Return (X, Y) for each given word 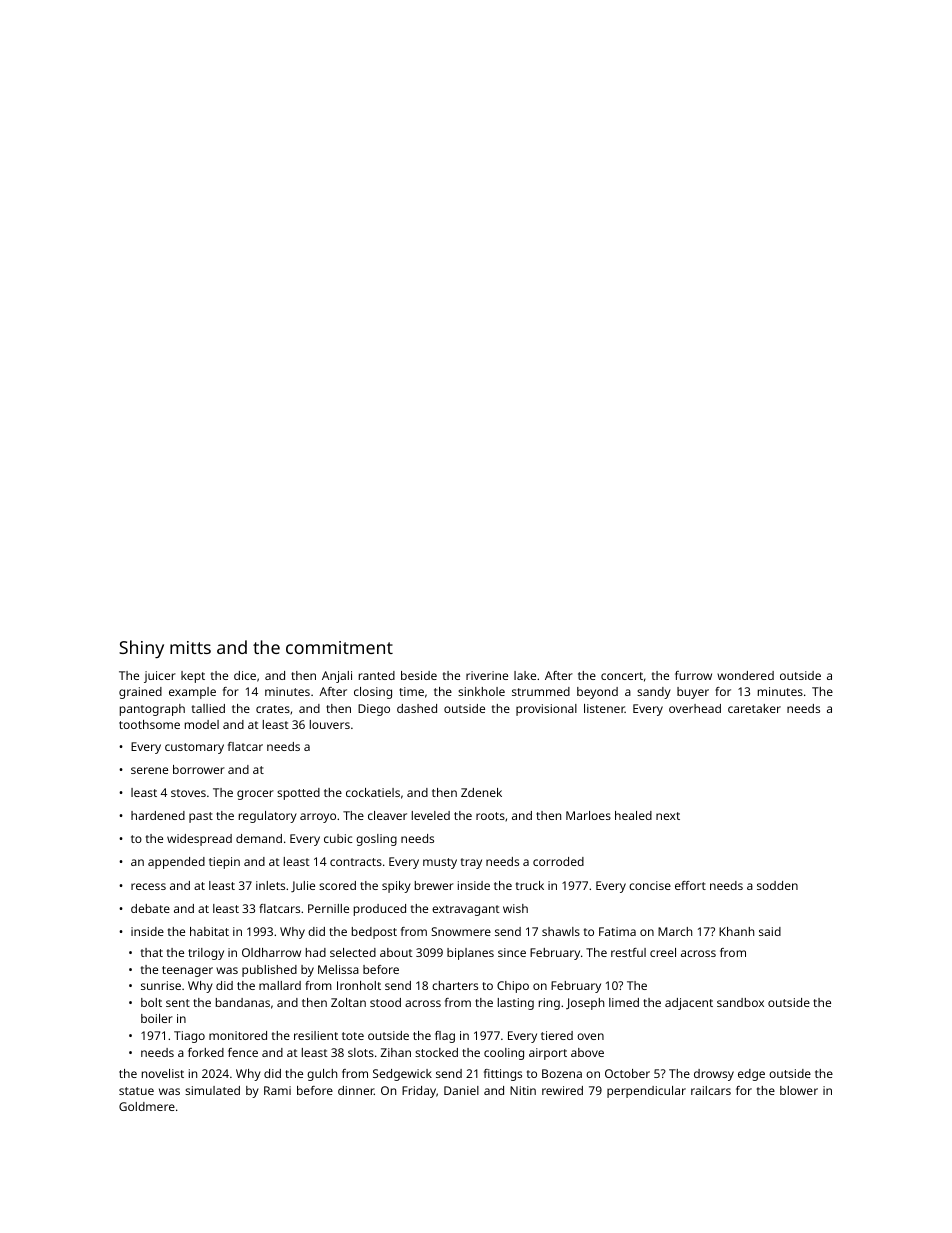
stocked (436, 1052)
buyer (693, 693)
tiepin (224, 863)
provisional (546, 710)
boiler (157, 1018)
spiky (396, 887)
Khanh (736, 931)
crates (273, 709)
